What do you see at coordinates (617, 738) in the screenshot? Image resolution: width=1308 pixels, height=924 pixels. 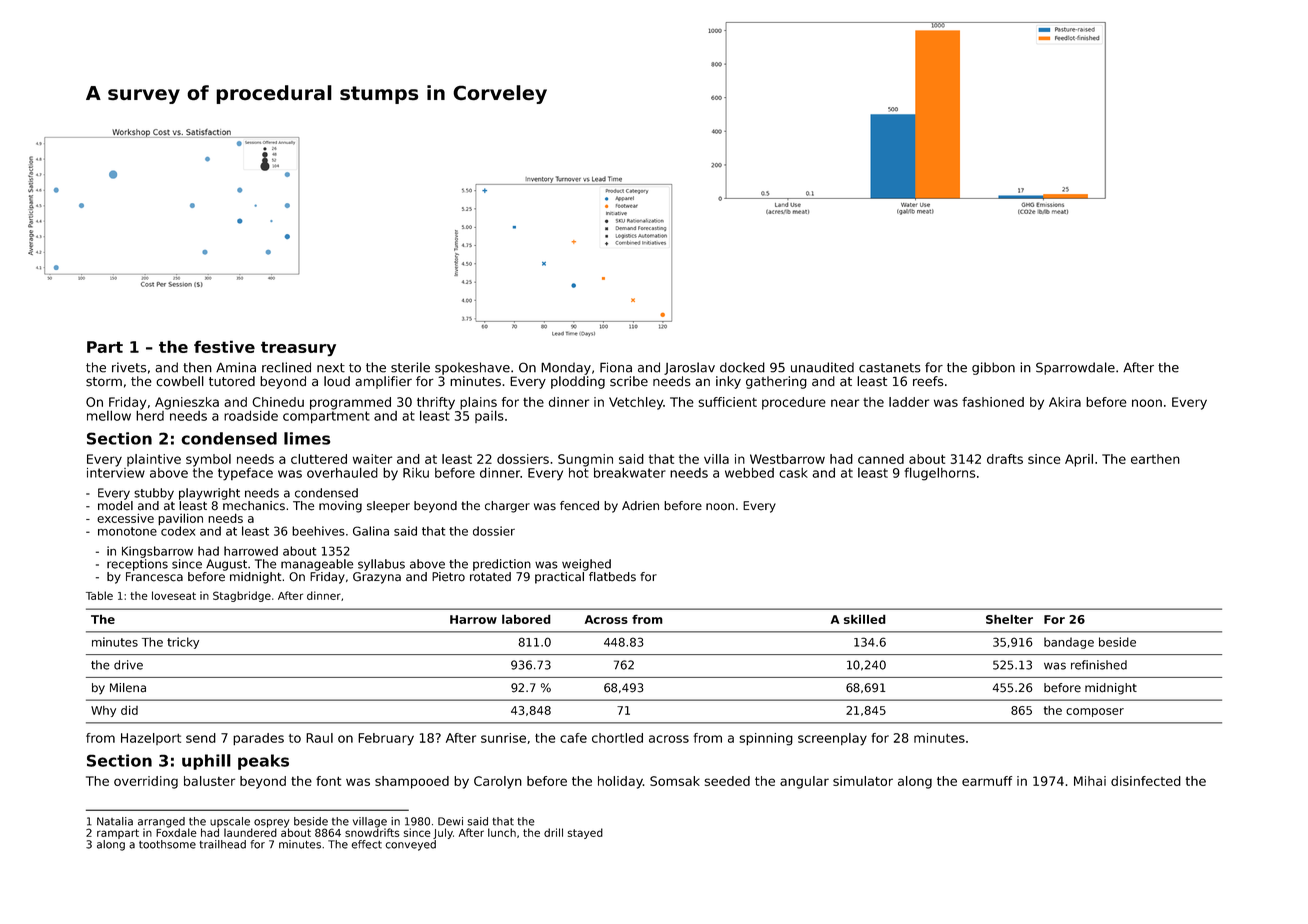 I see `chortled` at bounding box center [617, 738].
